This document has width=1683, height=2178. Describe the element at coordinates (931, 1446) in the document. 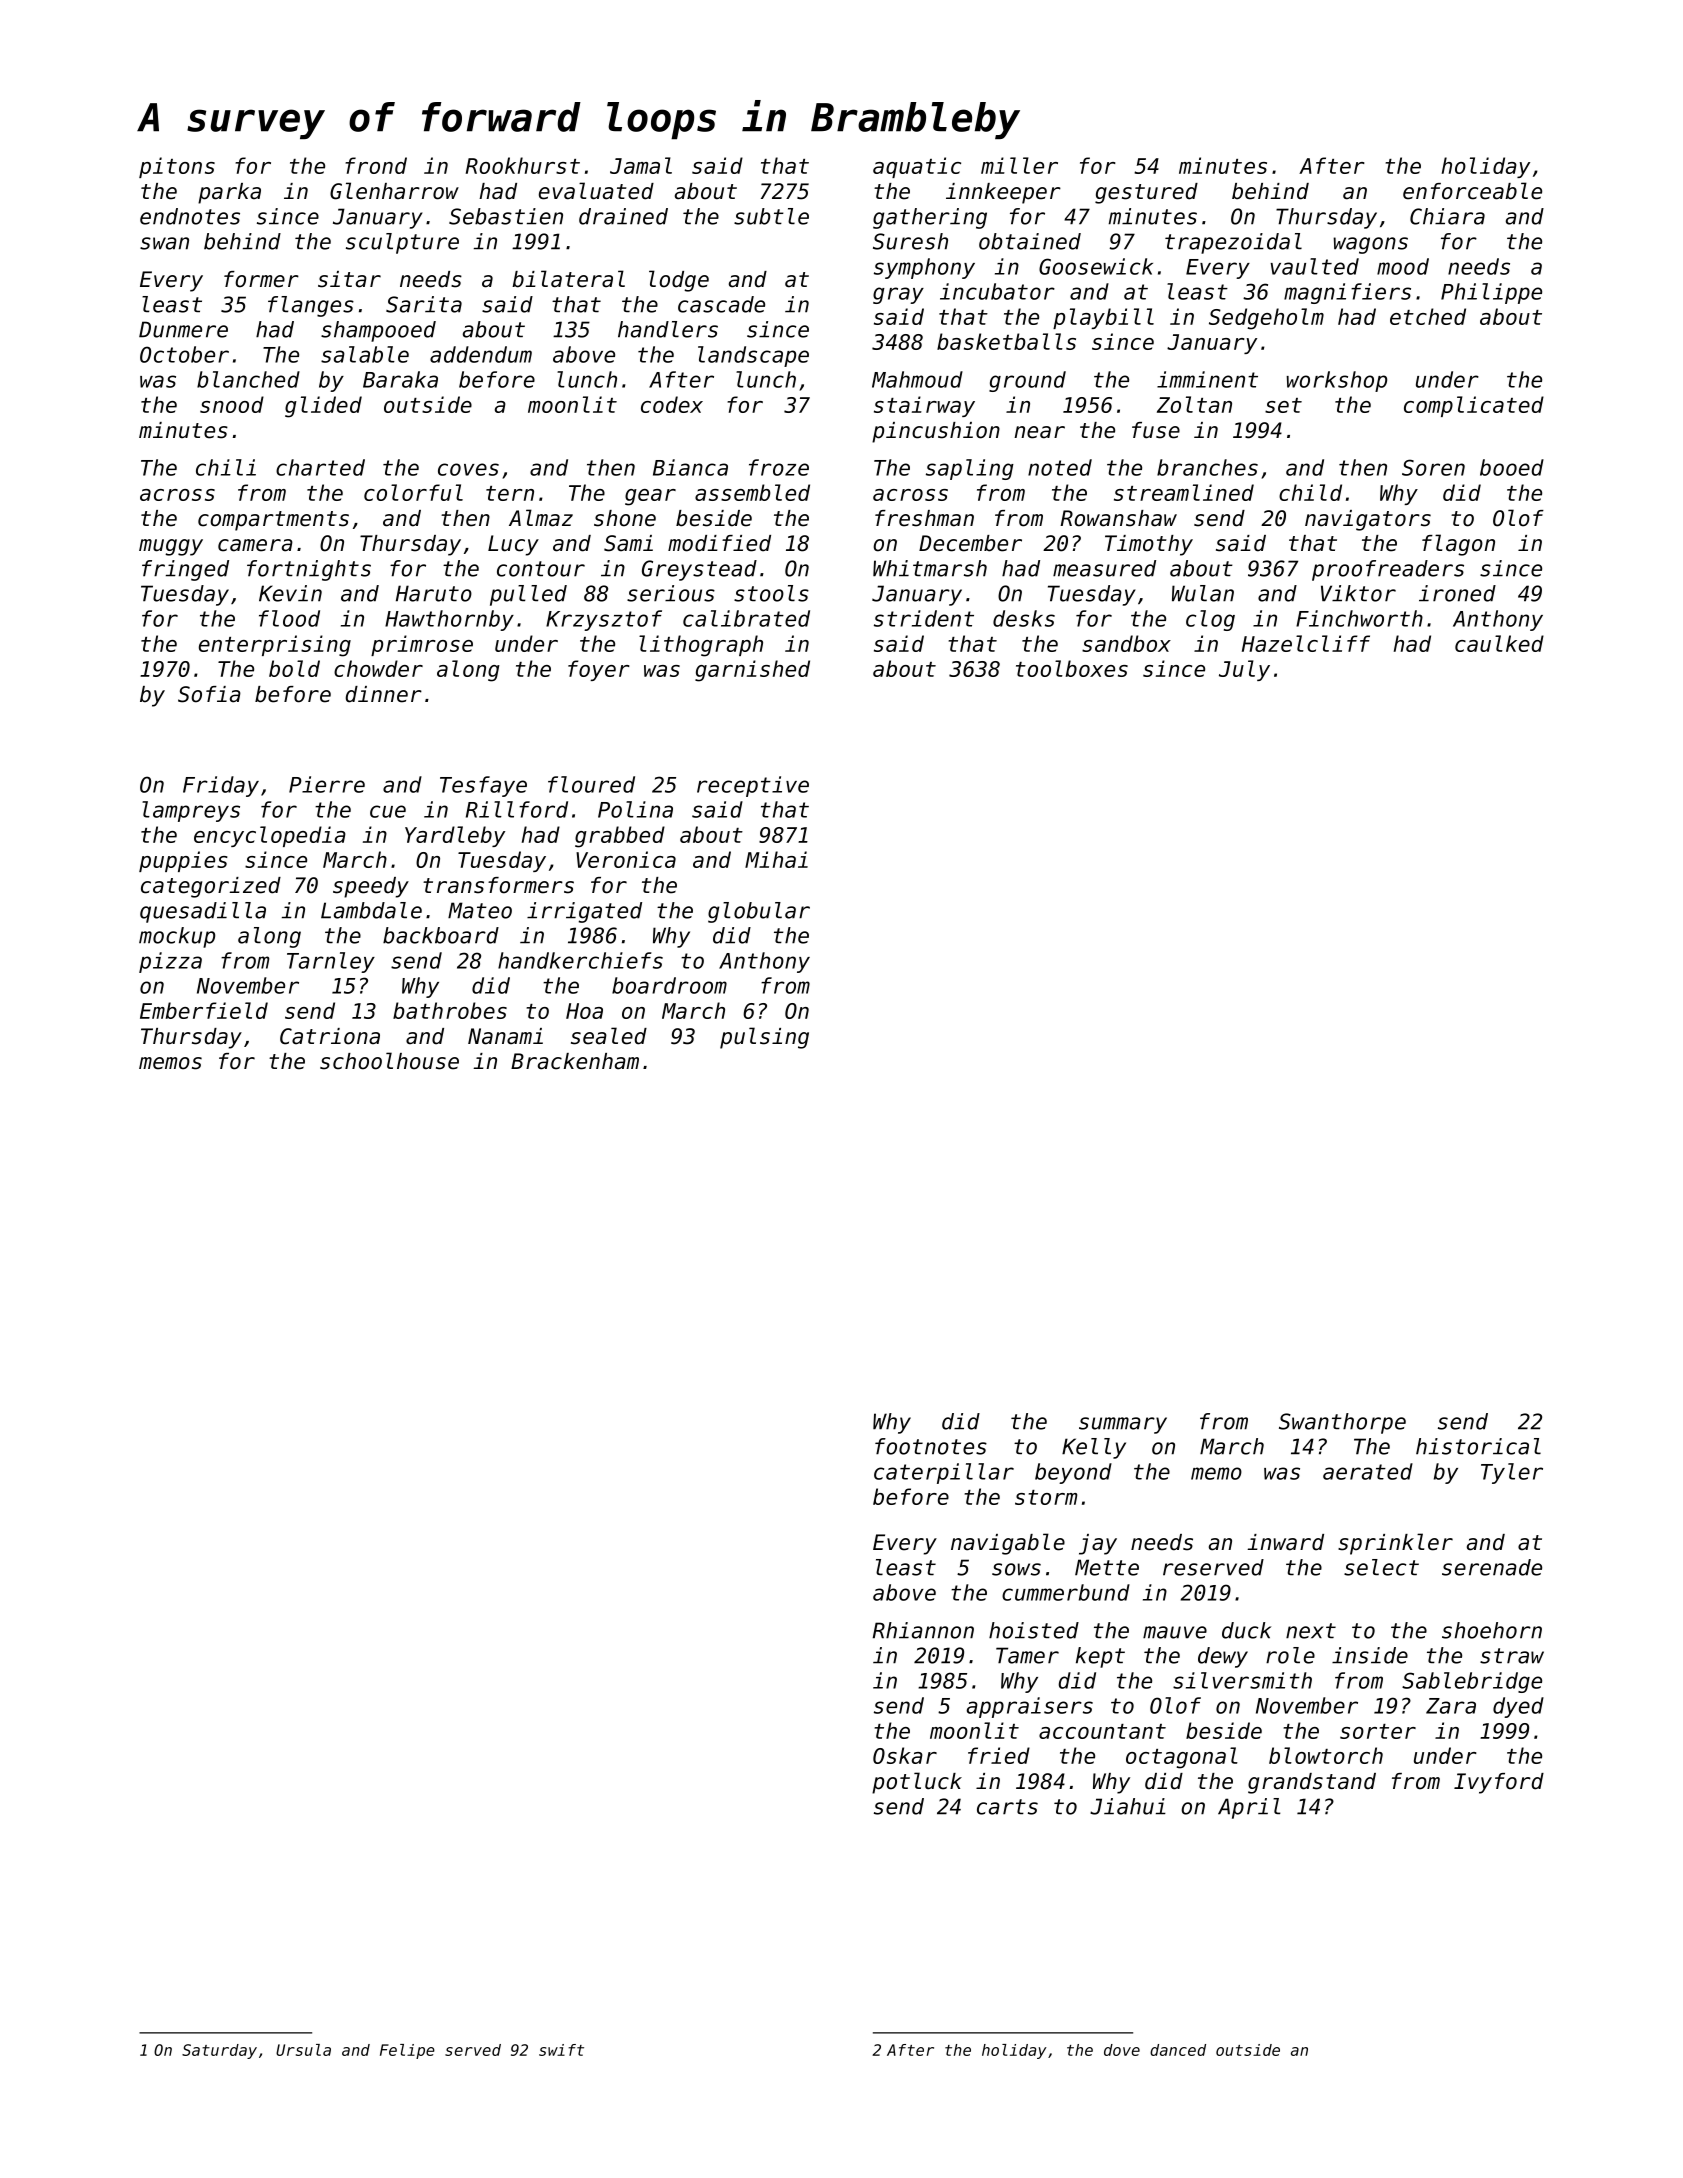

I see `footnotes` at that location.
